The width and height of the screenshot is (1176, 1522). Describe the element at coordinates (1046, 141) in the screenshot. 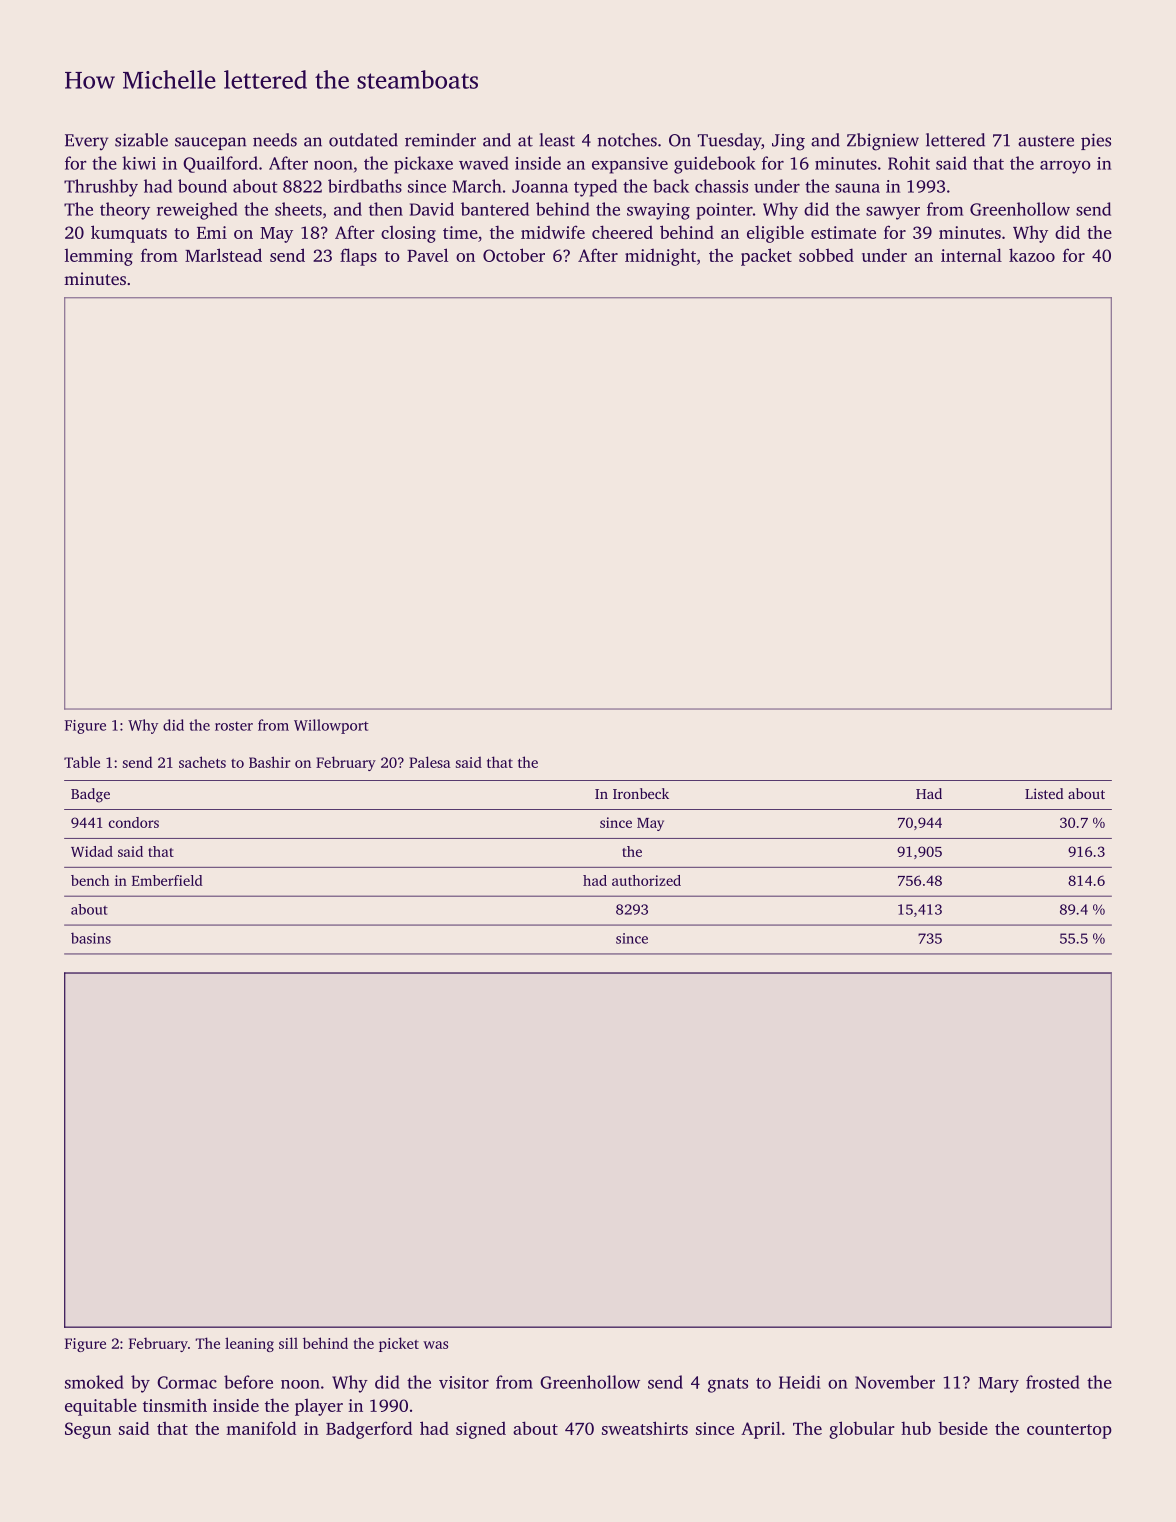

I see `austere` at that location.
